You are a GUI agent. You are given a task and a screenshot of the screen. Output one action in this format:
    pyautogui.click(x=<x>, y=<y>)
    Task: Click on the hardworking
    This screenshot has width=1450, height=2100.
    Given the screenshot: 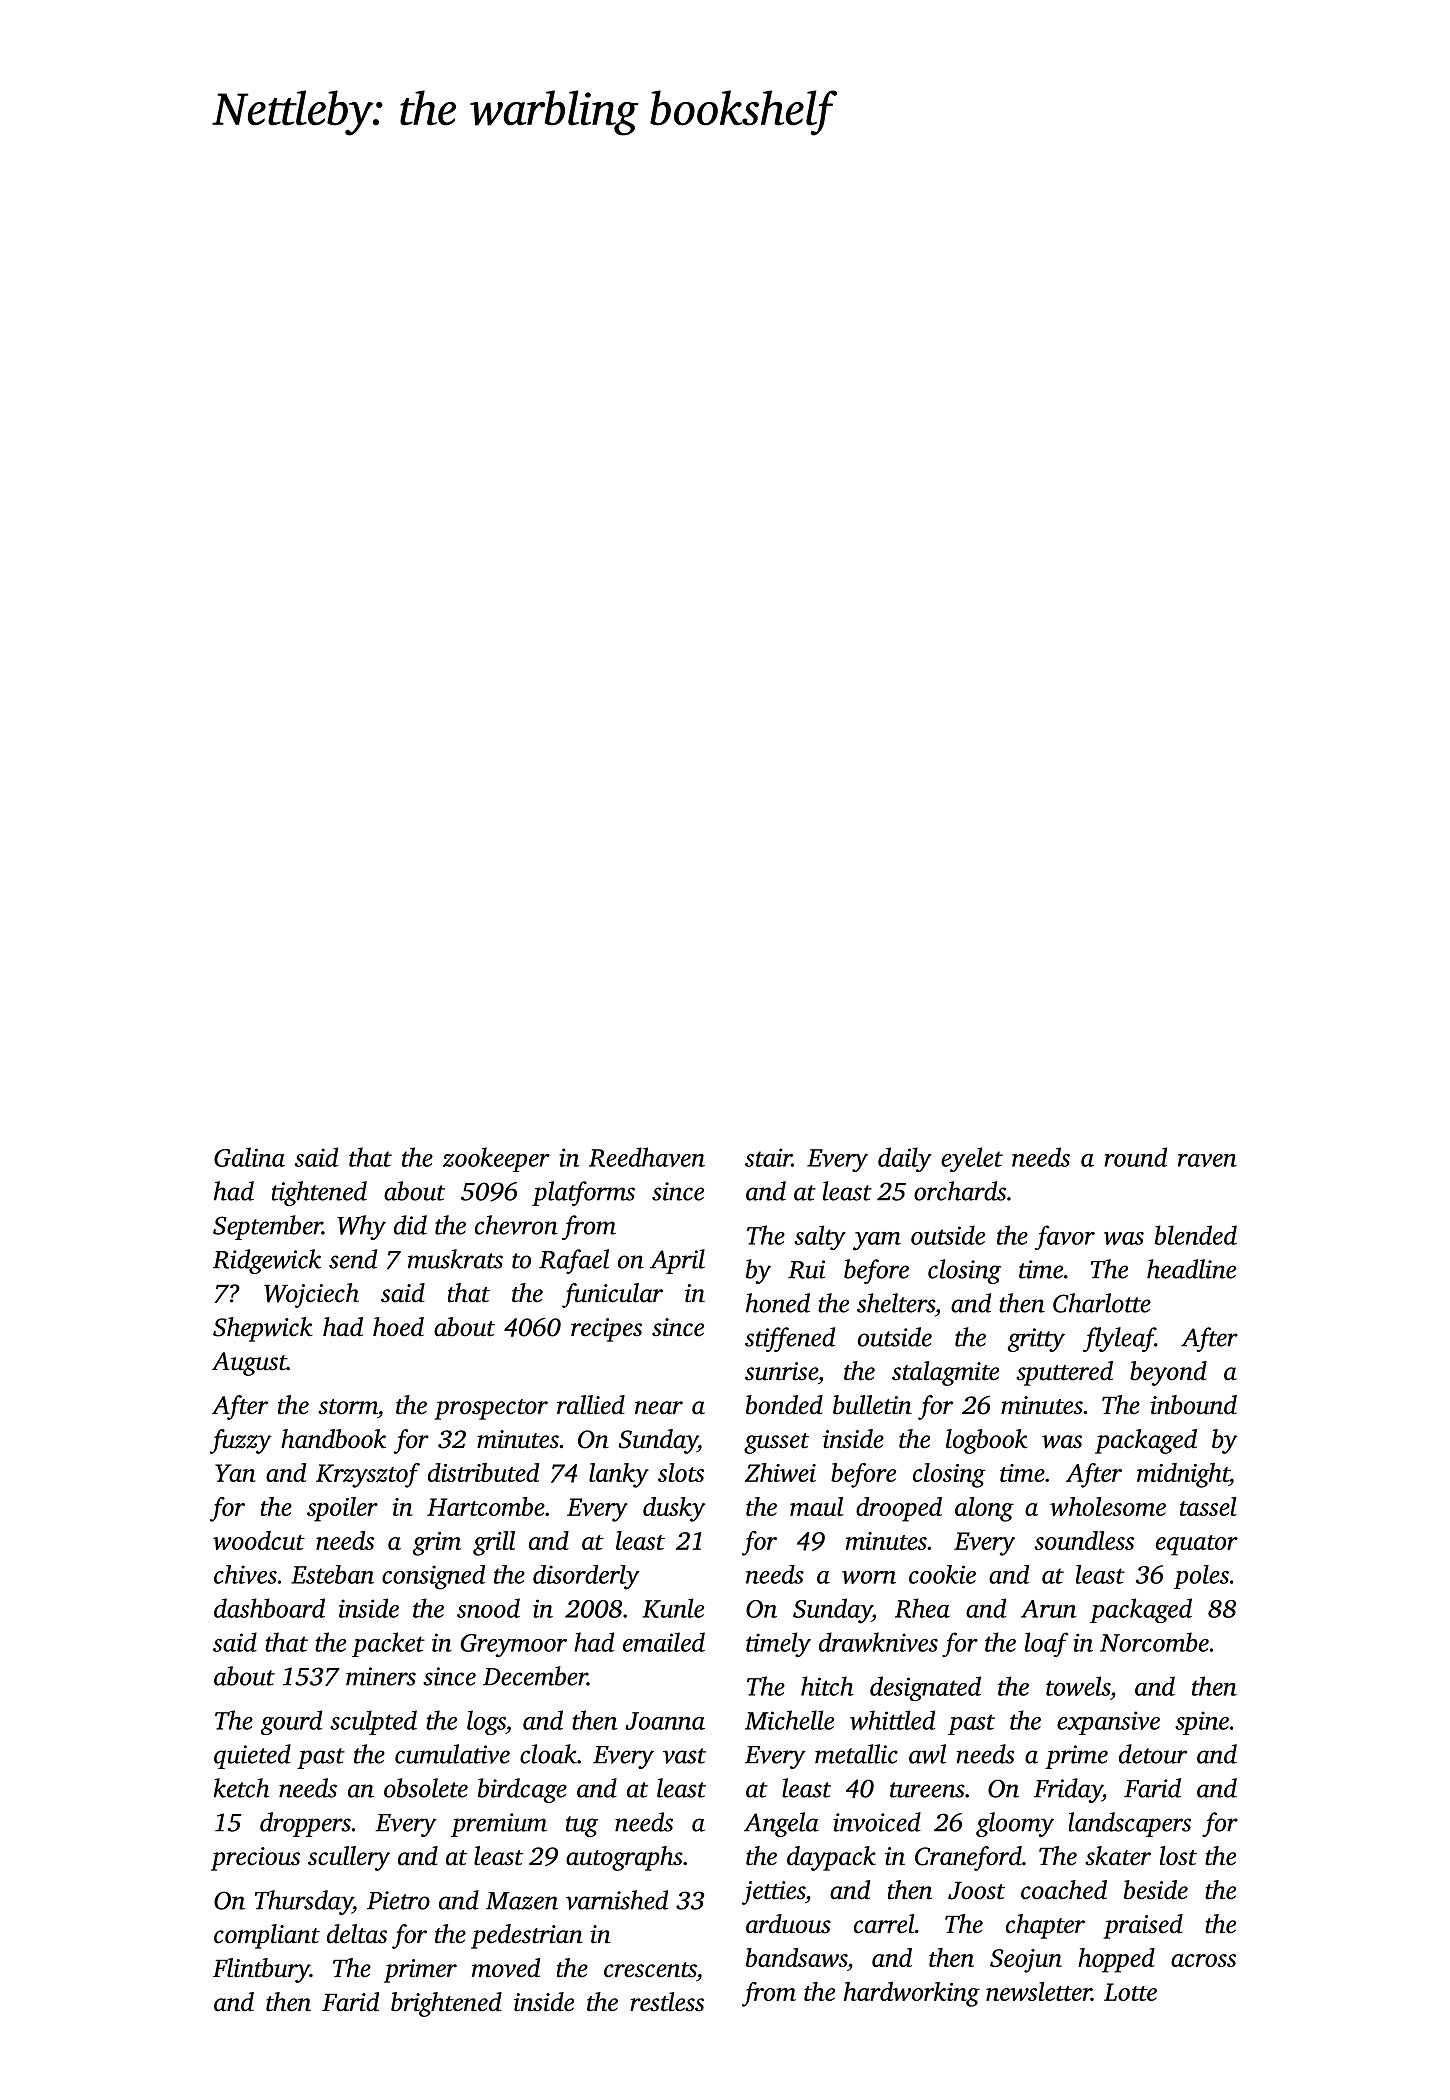 What is the action you would take?
    pyautogui.click(x=912, y=1994)
